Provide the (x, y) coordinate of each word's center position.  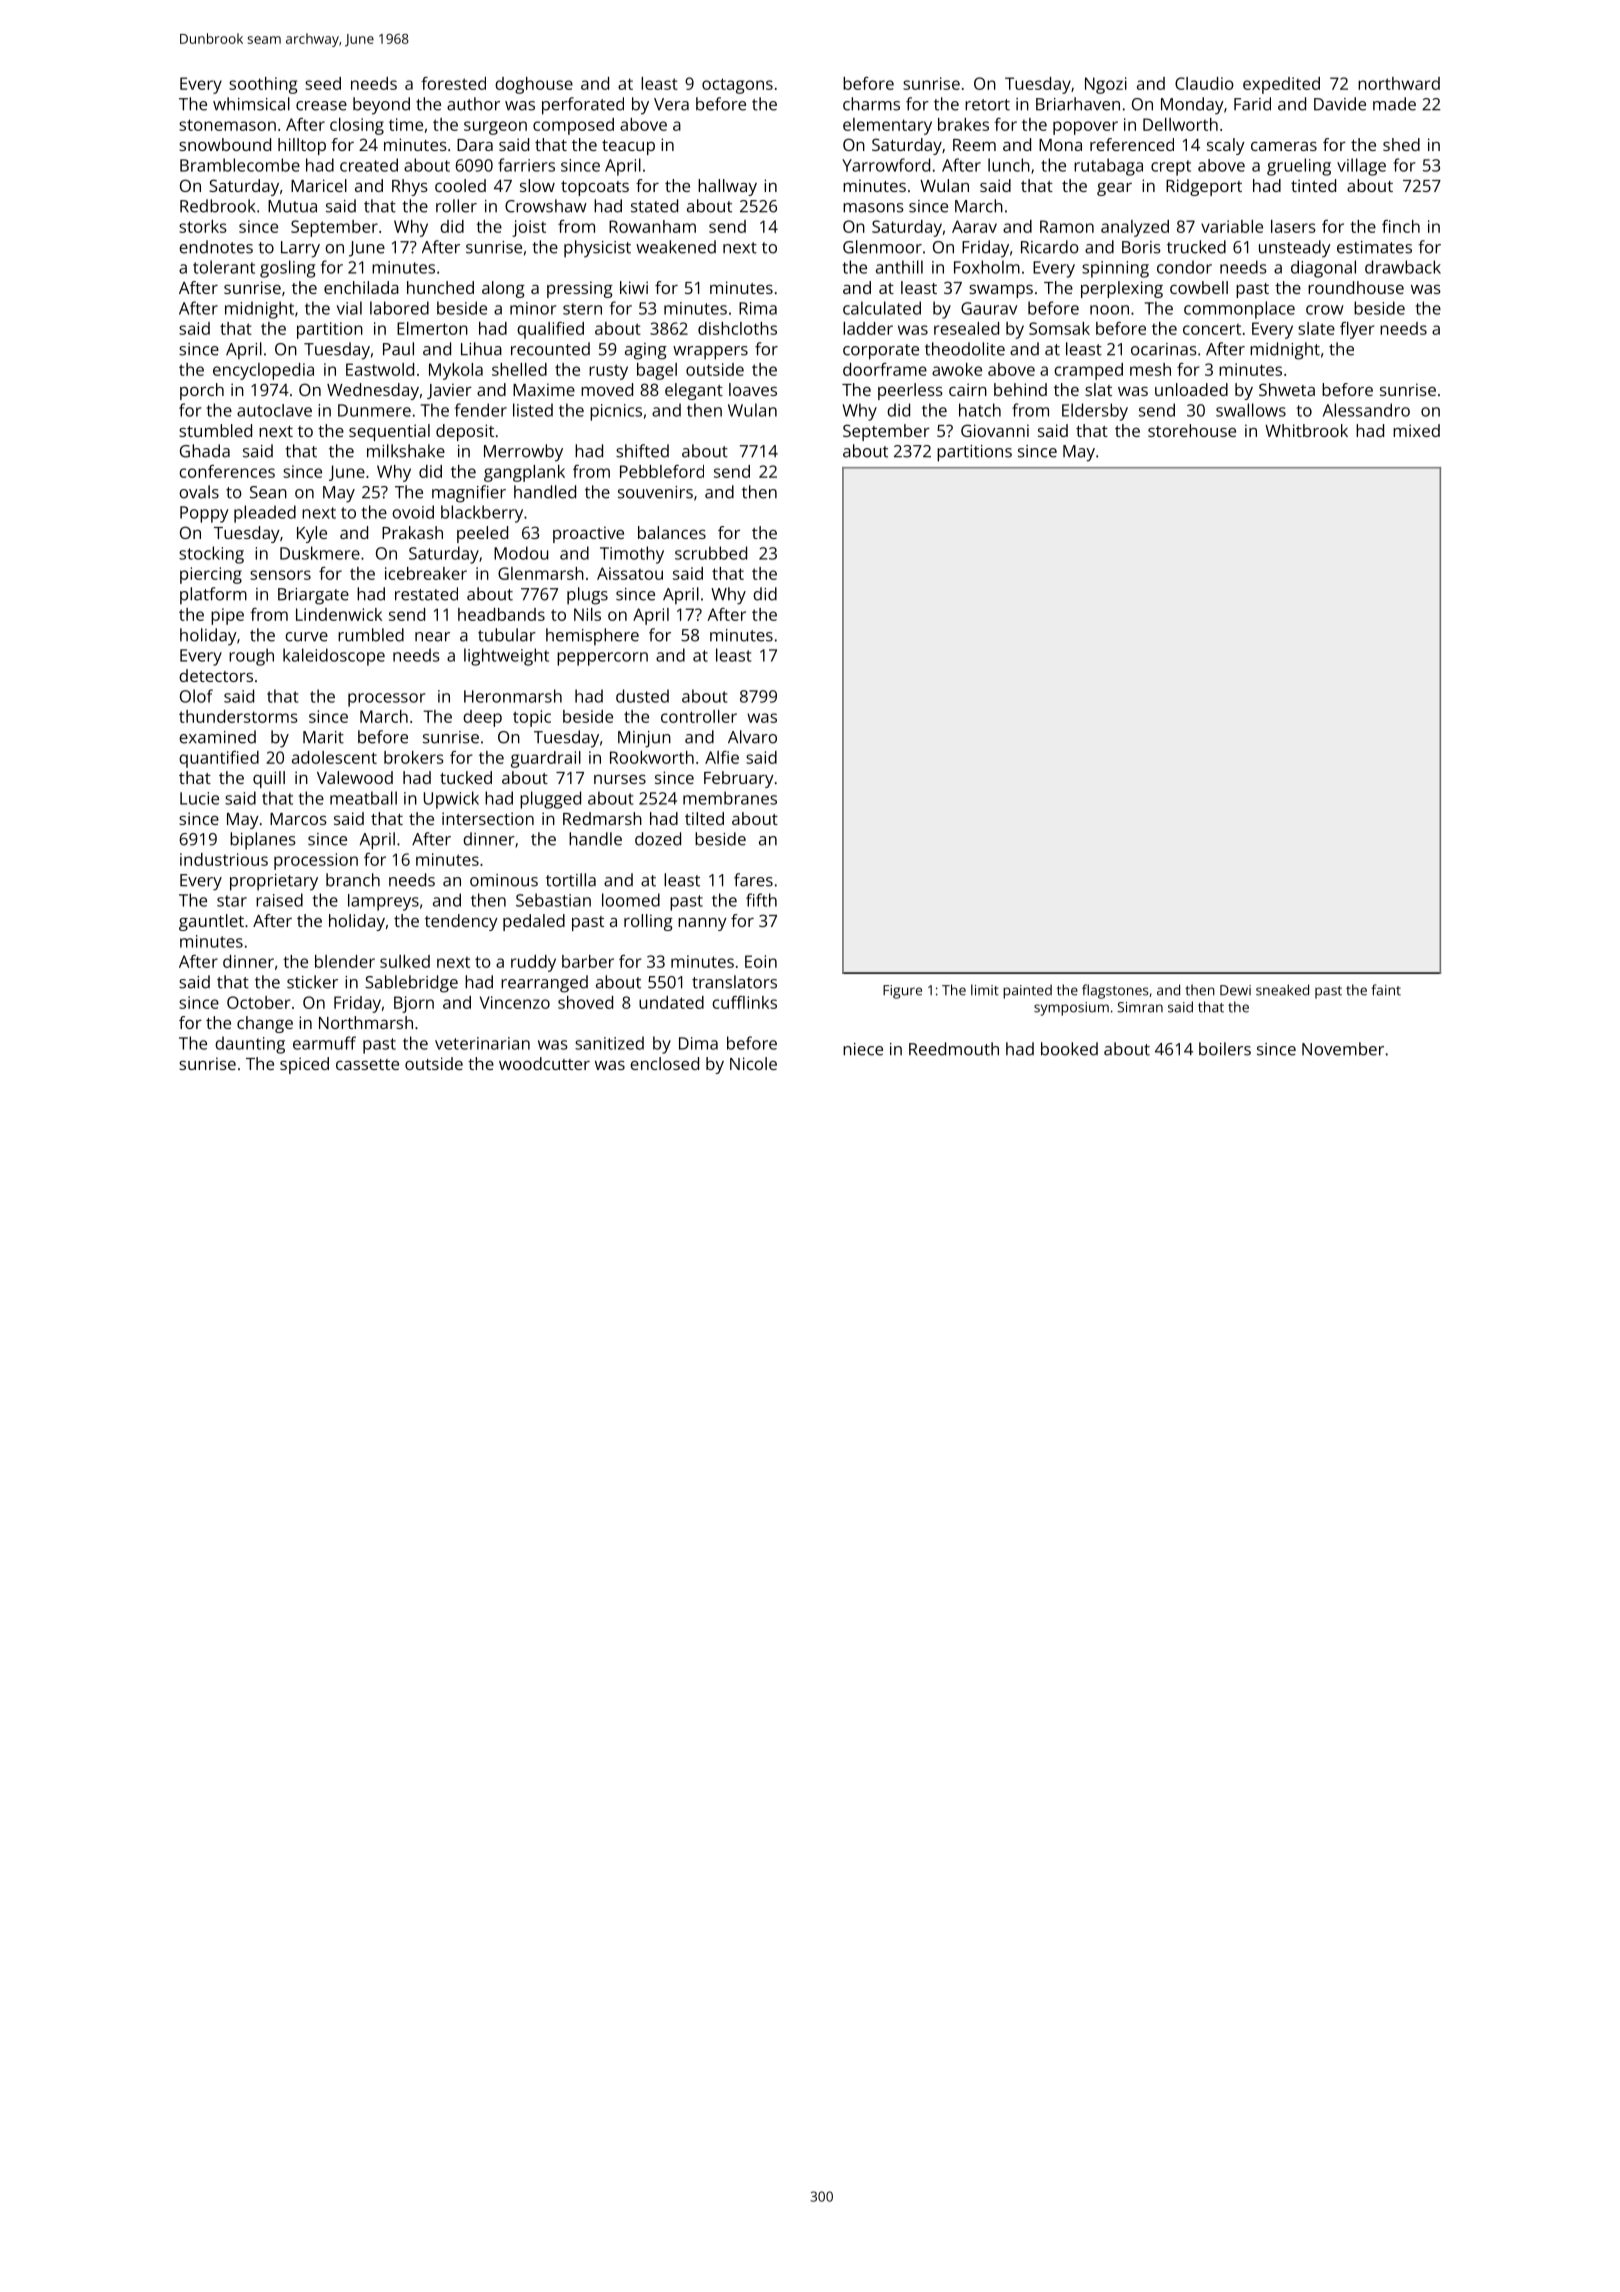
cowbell (1199, 287)
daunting (250, 1045)
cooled (460, 185)
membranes (730, 798)
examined (217, 737)
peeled (482, 534)
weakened (676, 247)
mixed (1416, 430)
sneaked (1282, 990)
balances (672, 532)
